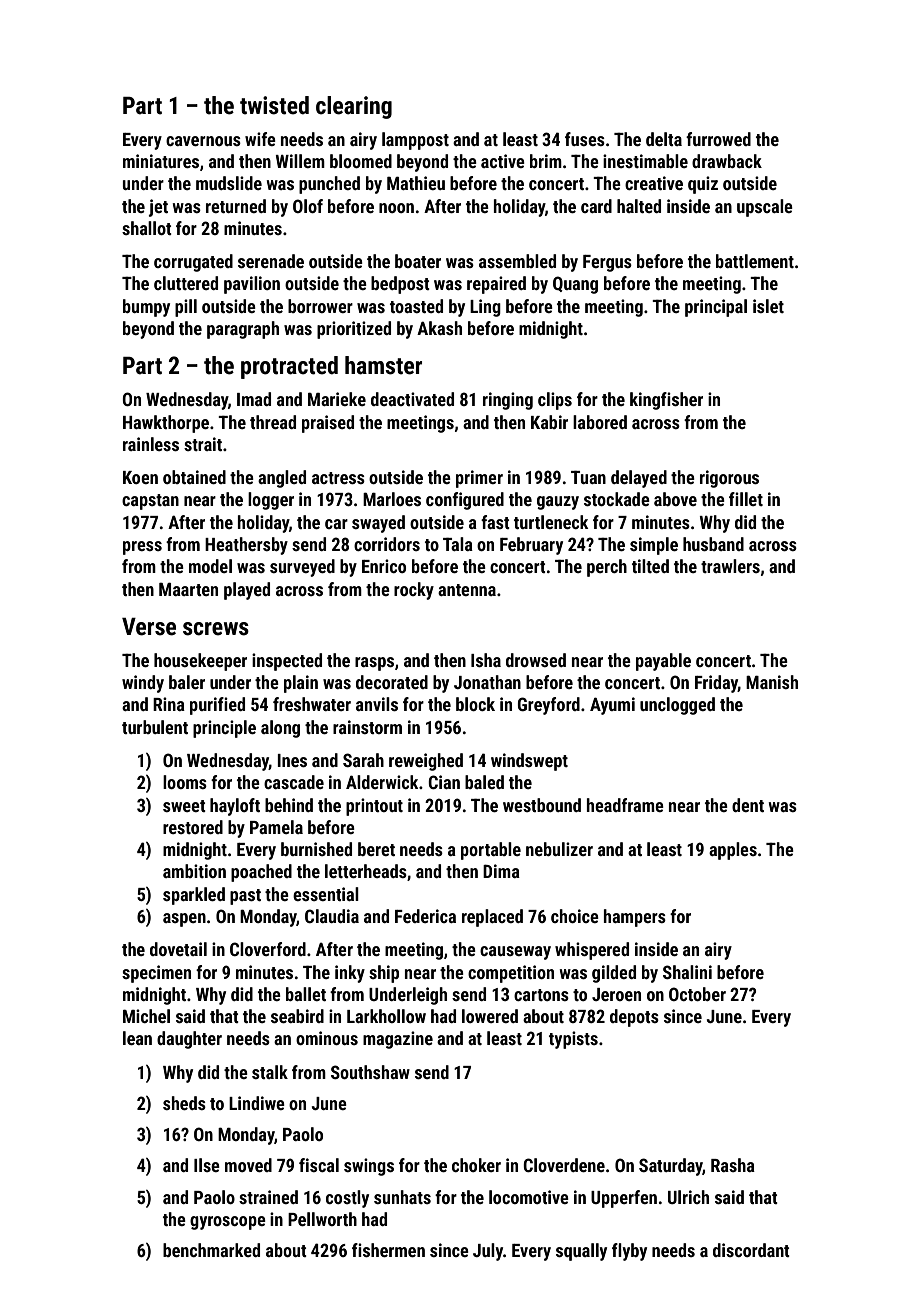 This document has width=924, height=1308. I want to click on Manish, so click(772, 682).
